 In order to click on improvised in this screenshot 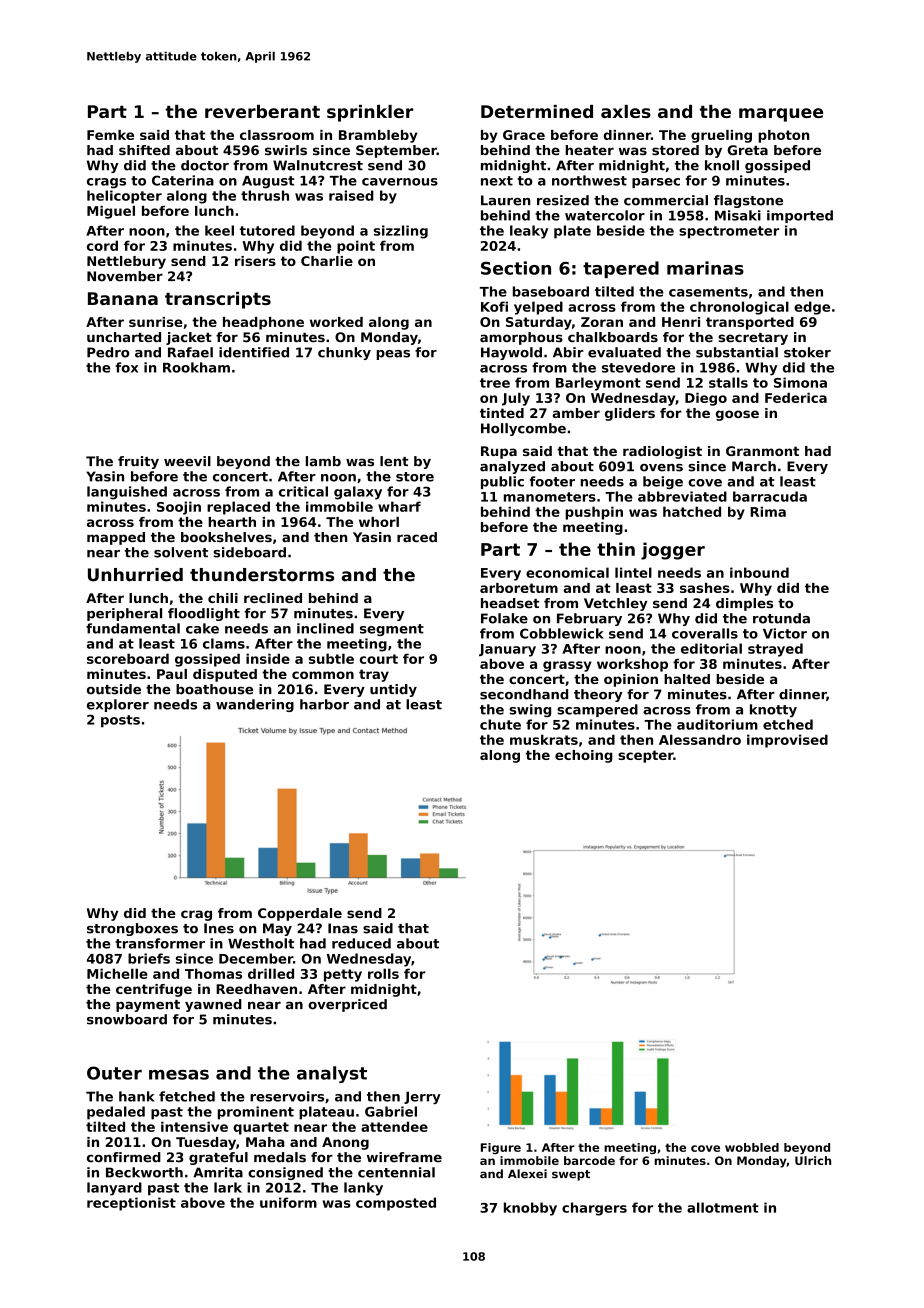, I will do `click(787, 741)`.
